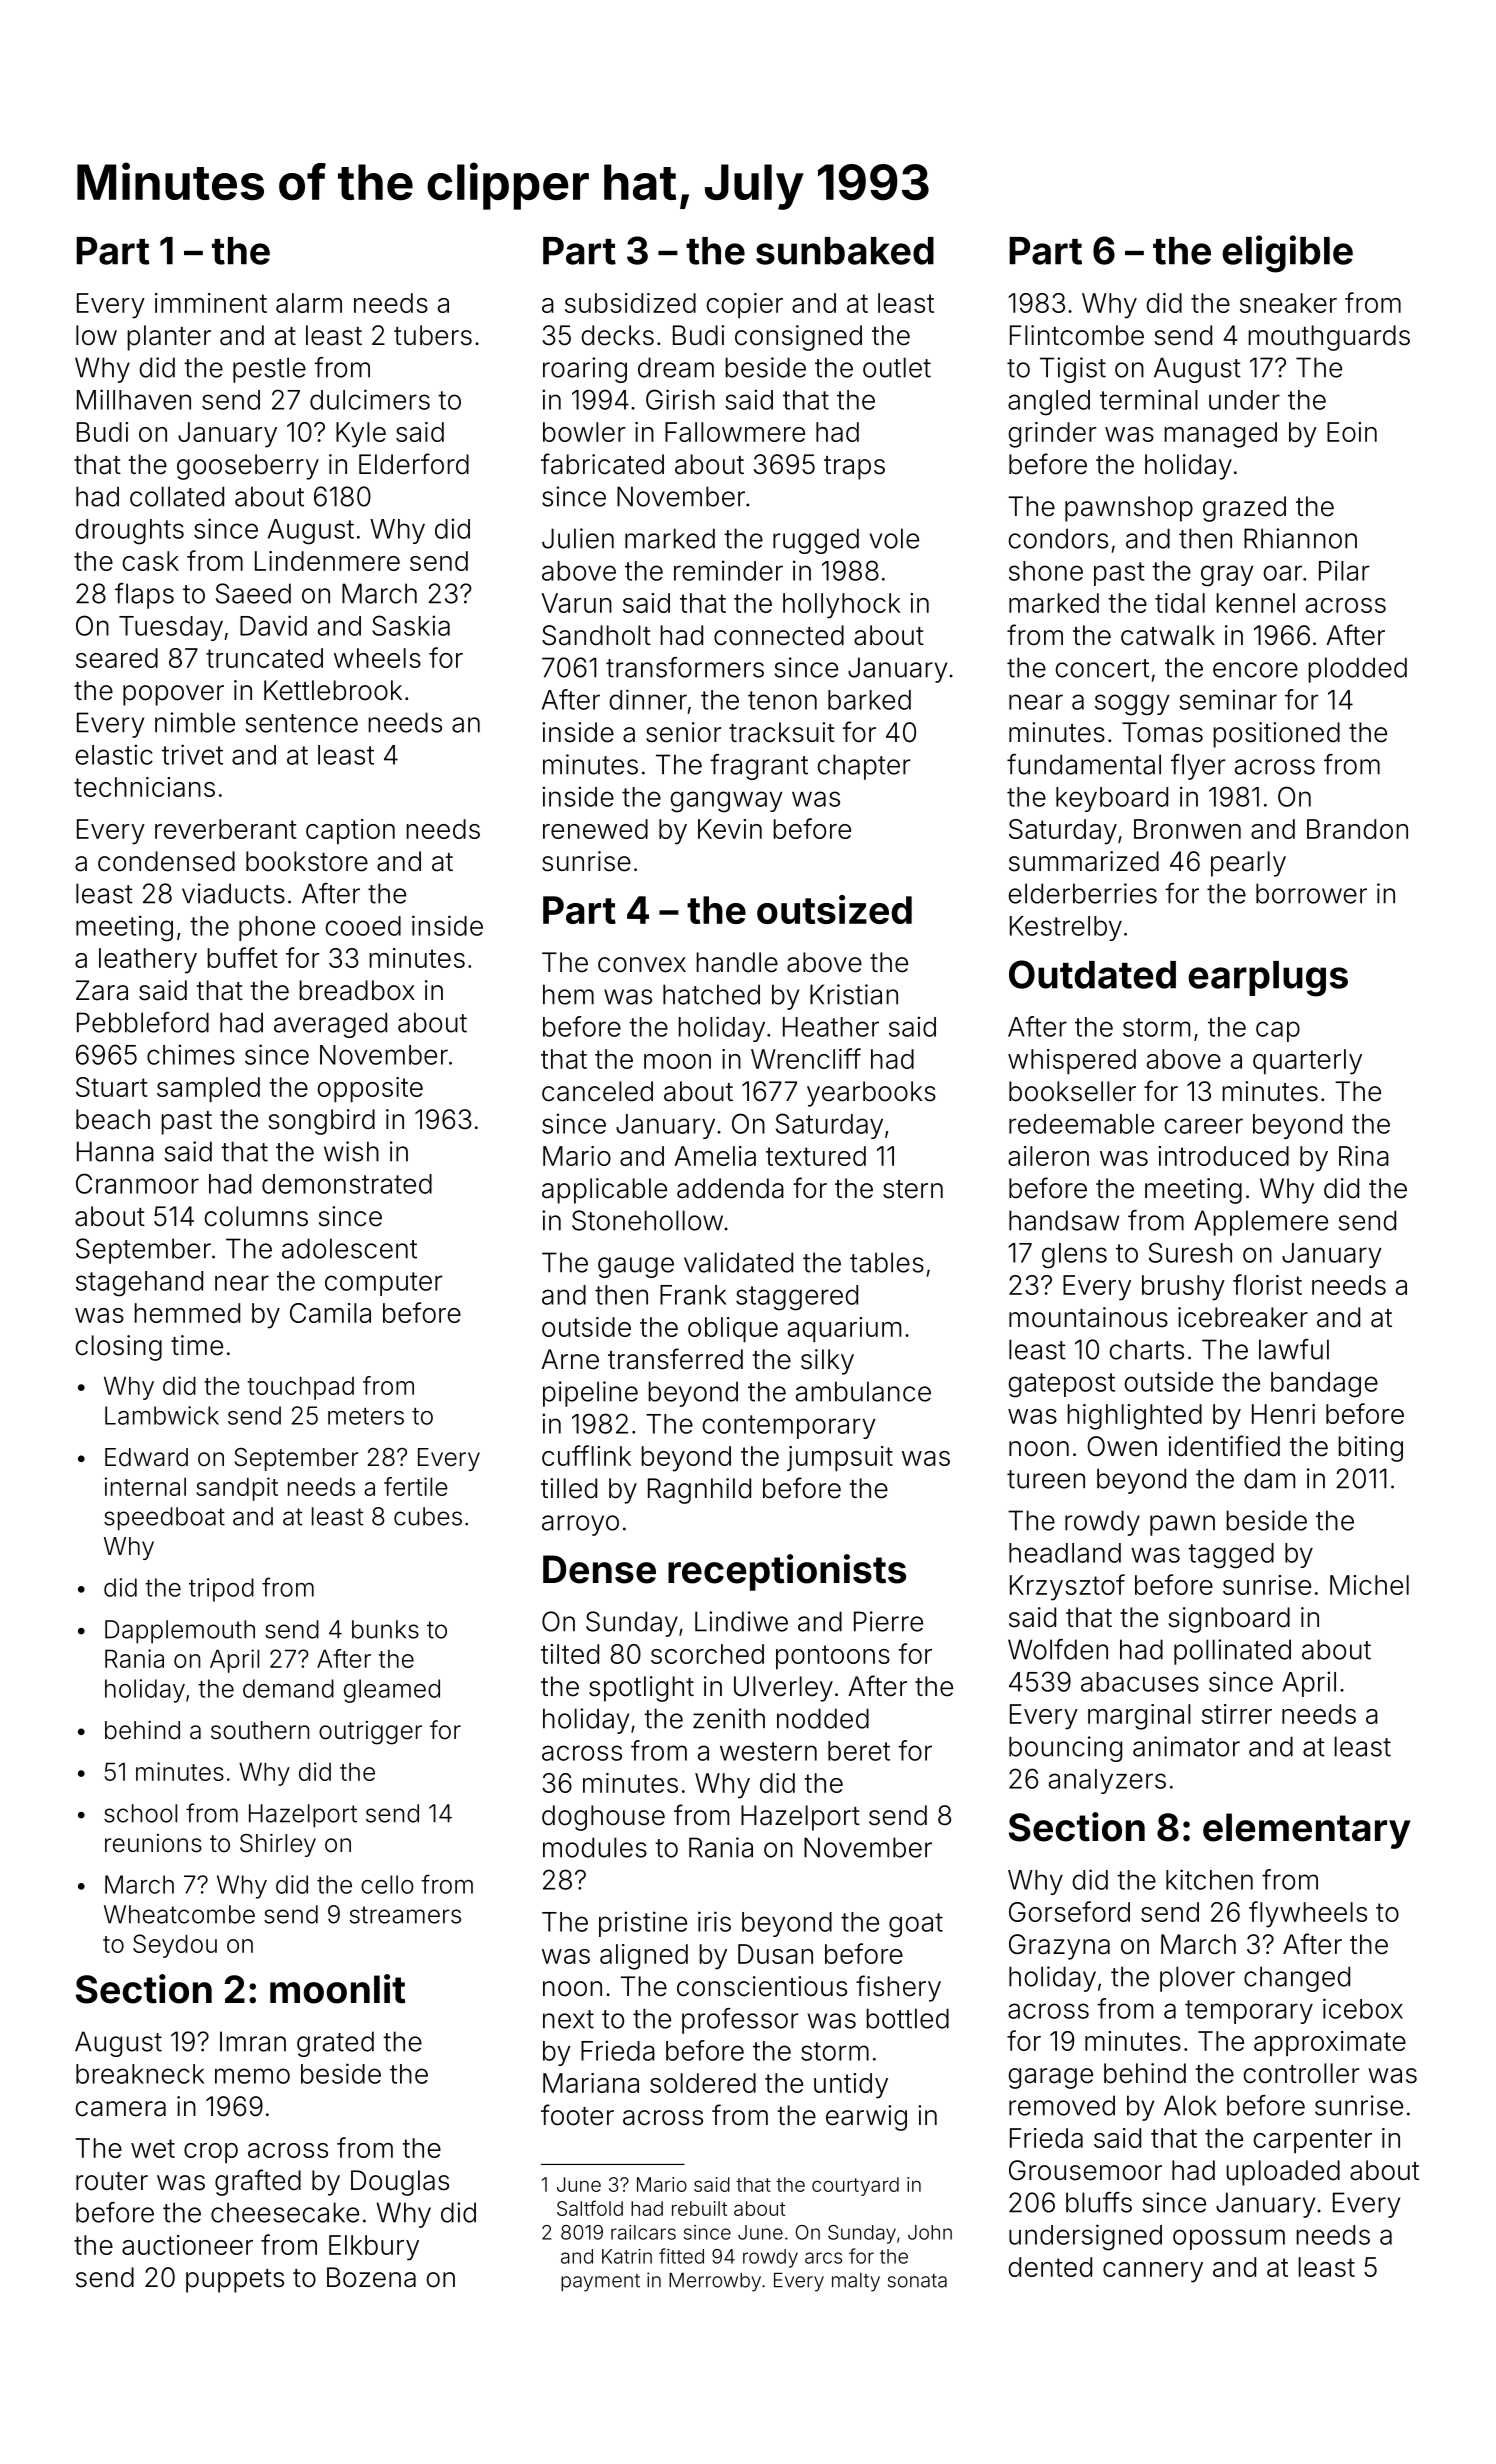 The height and width of the screenshot is (2464, 1496). What do you see at coordinates (1052, 435) in the screenshot?
I see `grinder` at bounding box center [1052, 435].
